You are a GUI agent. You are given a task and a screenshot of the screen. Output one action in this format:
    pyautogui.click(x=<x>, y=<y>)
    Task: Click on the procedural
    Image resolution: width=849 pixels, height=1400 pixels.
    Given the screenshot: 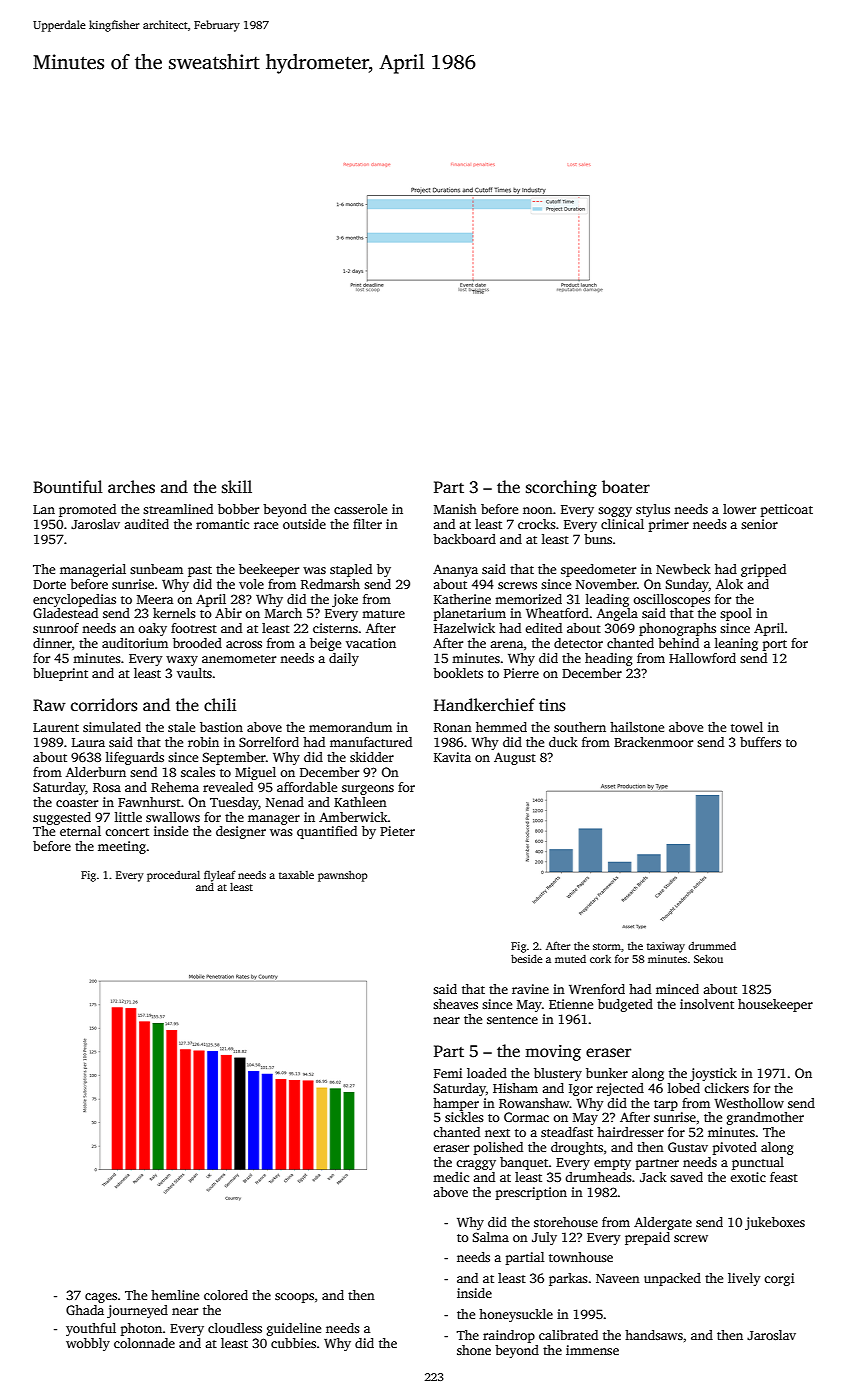 What is the action you would take?
    pyautogui.click(x=173, y=876)
